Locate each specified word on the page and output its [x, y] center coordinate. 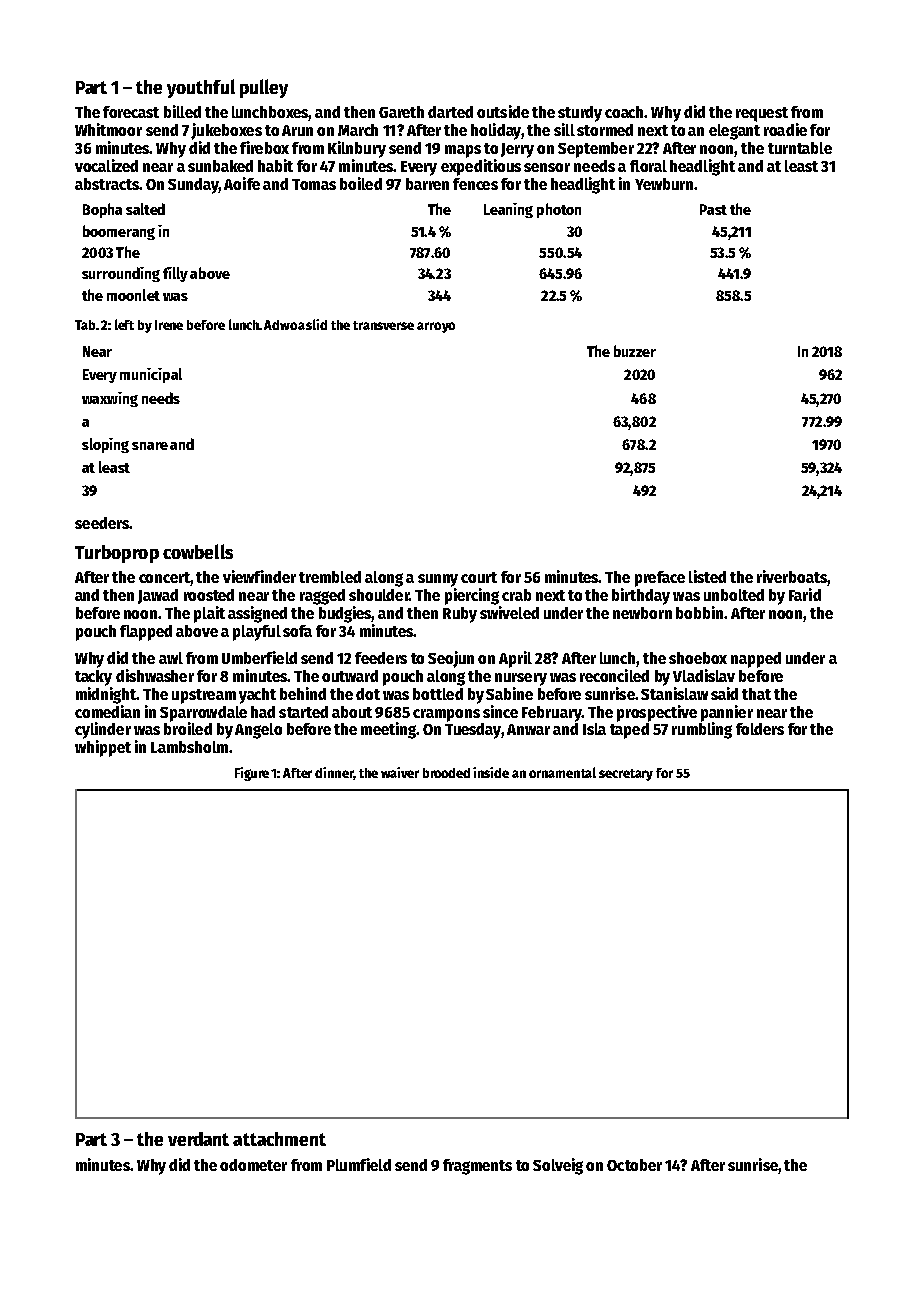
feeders [381, 658]
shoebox [698, 658]
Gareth [401, 112]
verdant [198, 1139]
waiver [400, 772]
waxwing [110, 399]
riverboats [792, 576]
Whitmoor [108, 129]
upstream [204, 696]
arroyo [436, 327]
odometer [253, 1165]
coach [624, 112]
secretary [626, 775]
